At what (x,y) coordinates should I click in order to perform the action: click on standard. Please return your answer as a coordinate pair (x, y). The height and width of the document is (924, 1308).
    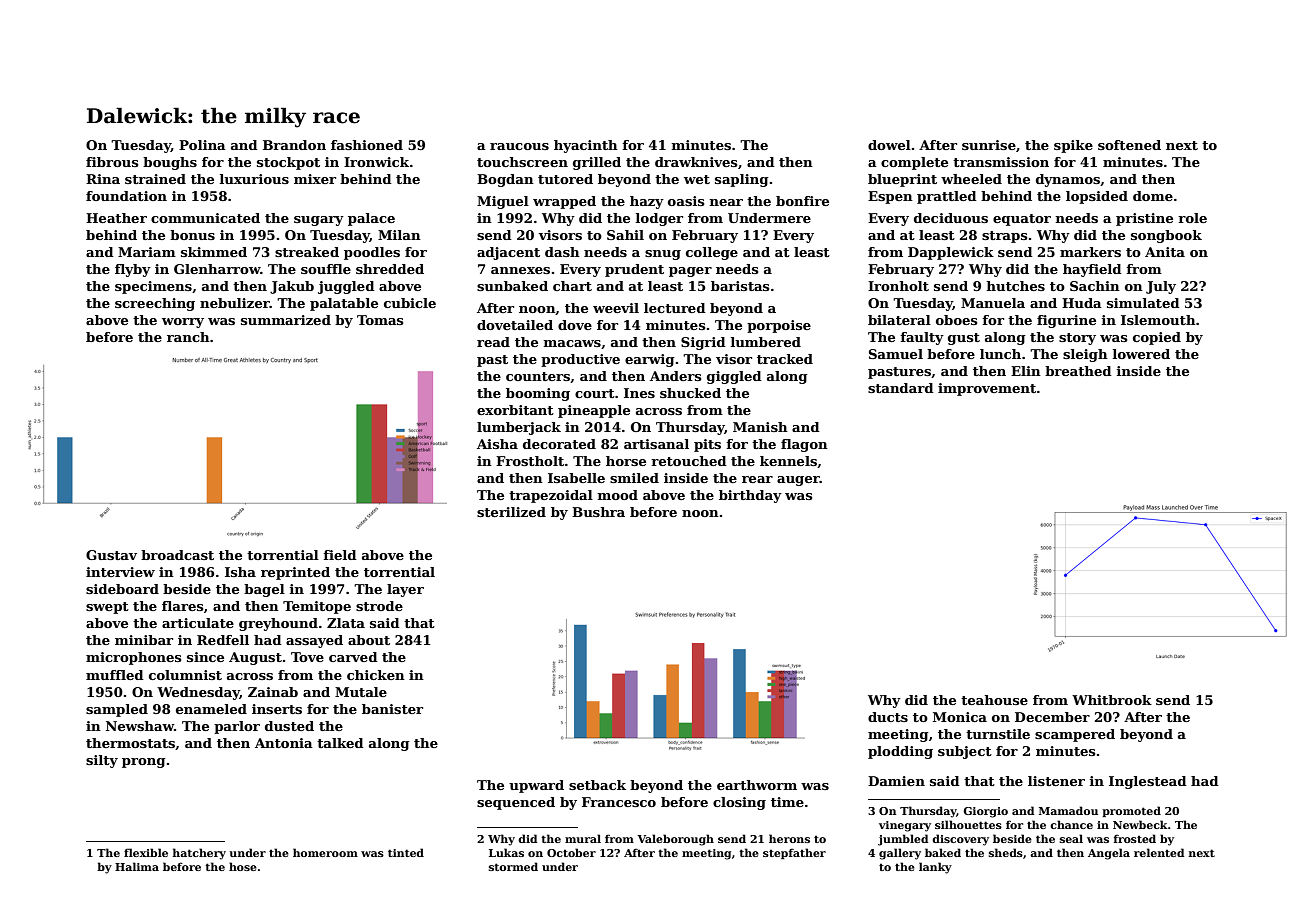
    Looking at the image, I should click on (901, 388).
